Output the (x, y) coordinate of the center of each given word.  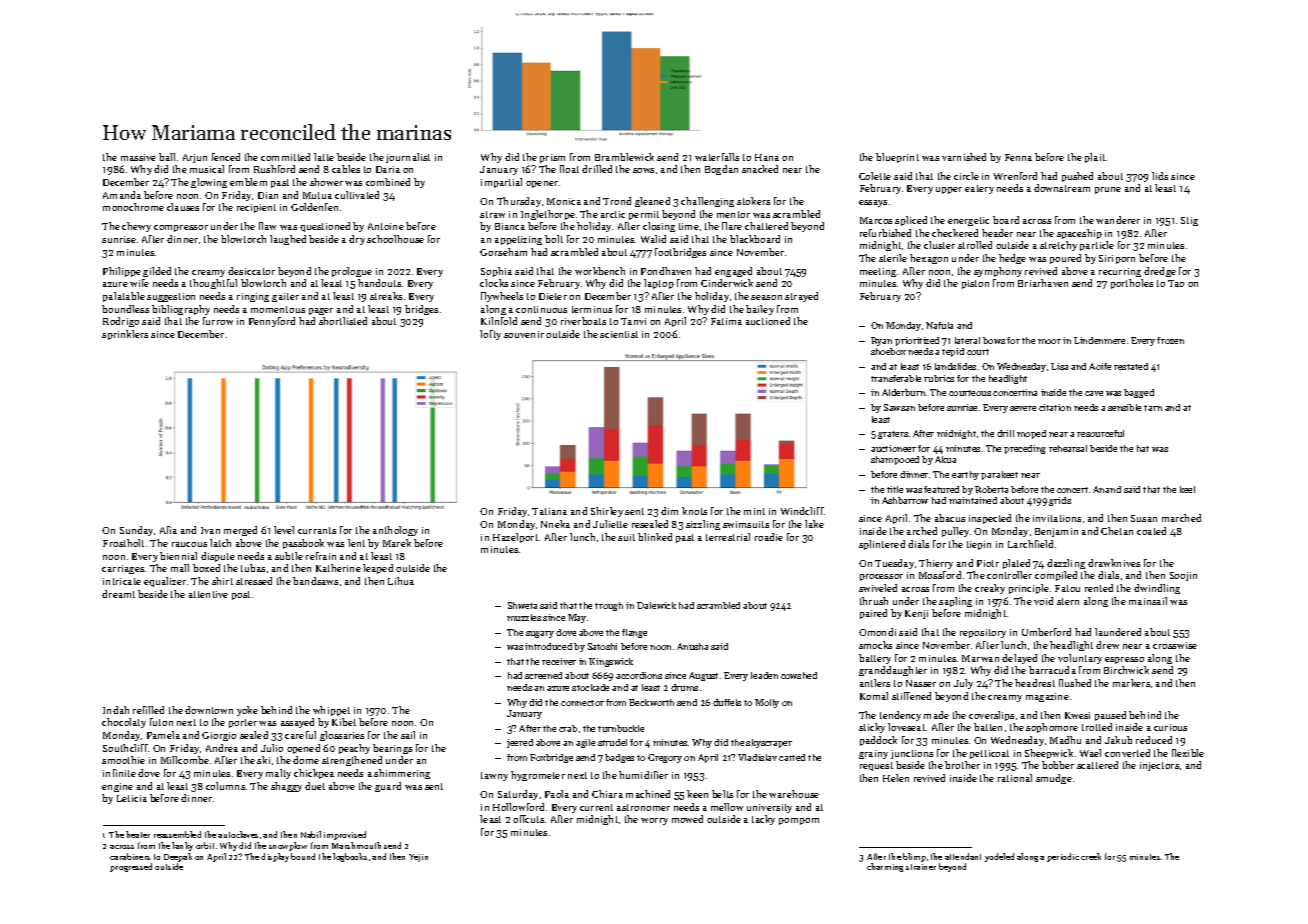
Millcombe (185, 760)
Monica (564, 201)
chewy (136, 227)
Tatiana (549, 511)
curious (1170, 727)
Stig (1189, 221)
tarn (1153, 408)
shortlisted (343, 321)
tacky (763, 820)
